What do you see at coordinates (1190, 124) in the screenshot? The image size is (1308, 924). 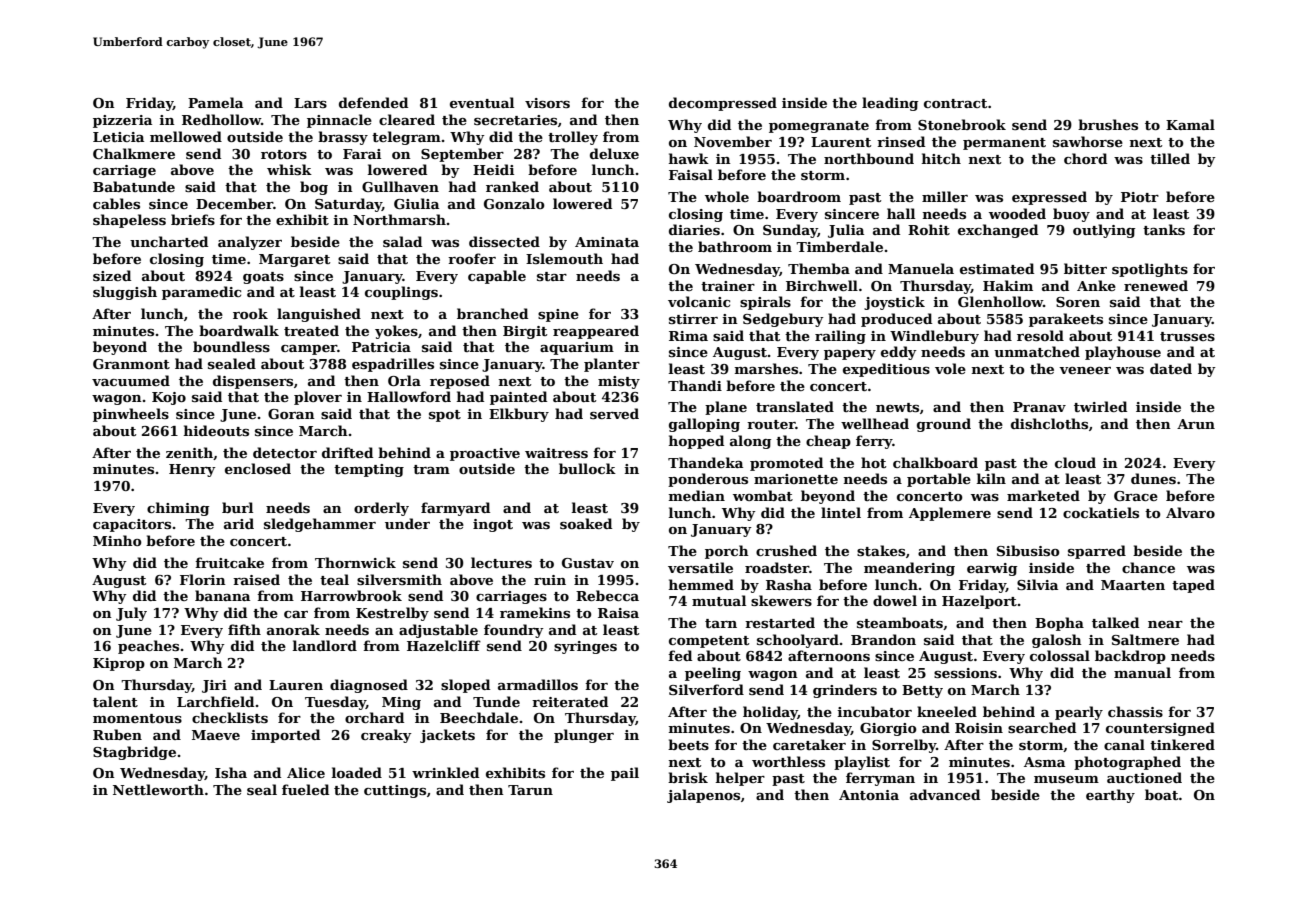 I see `Kamal` at bounding box center [1190, 124].
